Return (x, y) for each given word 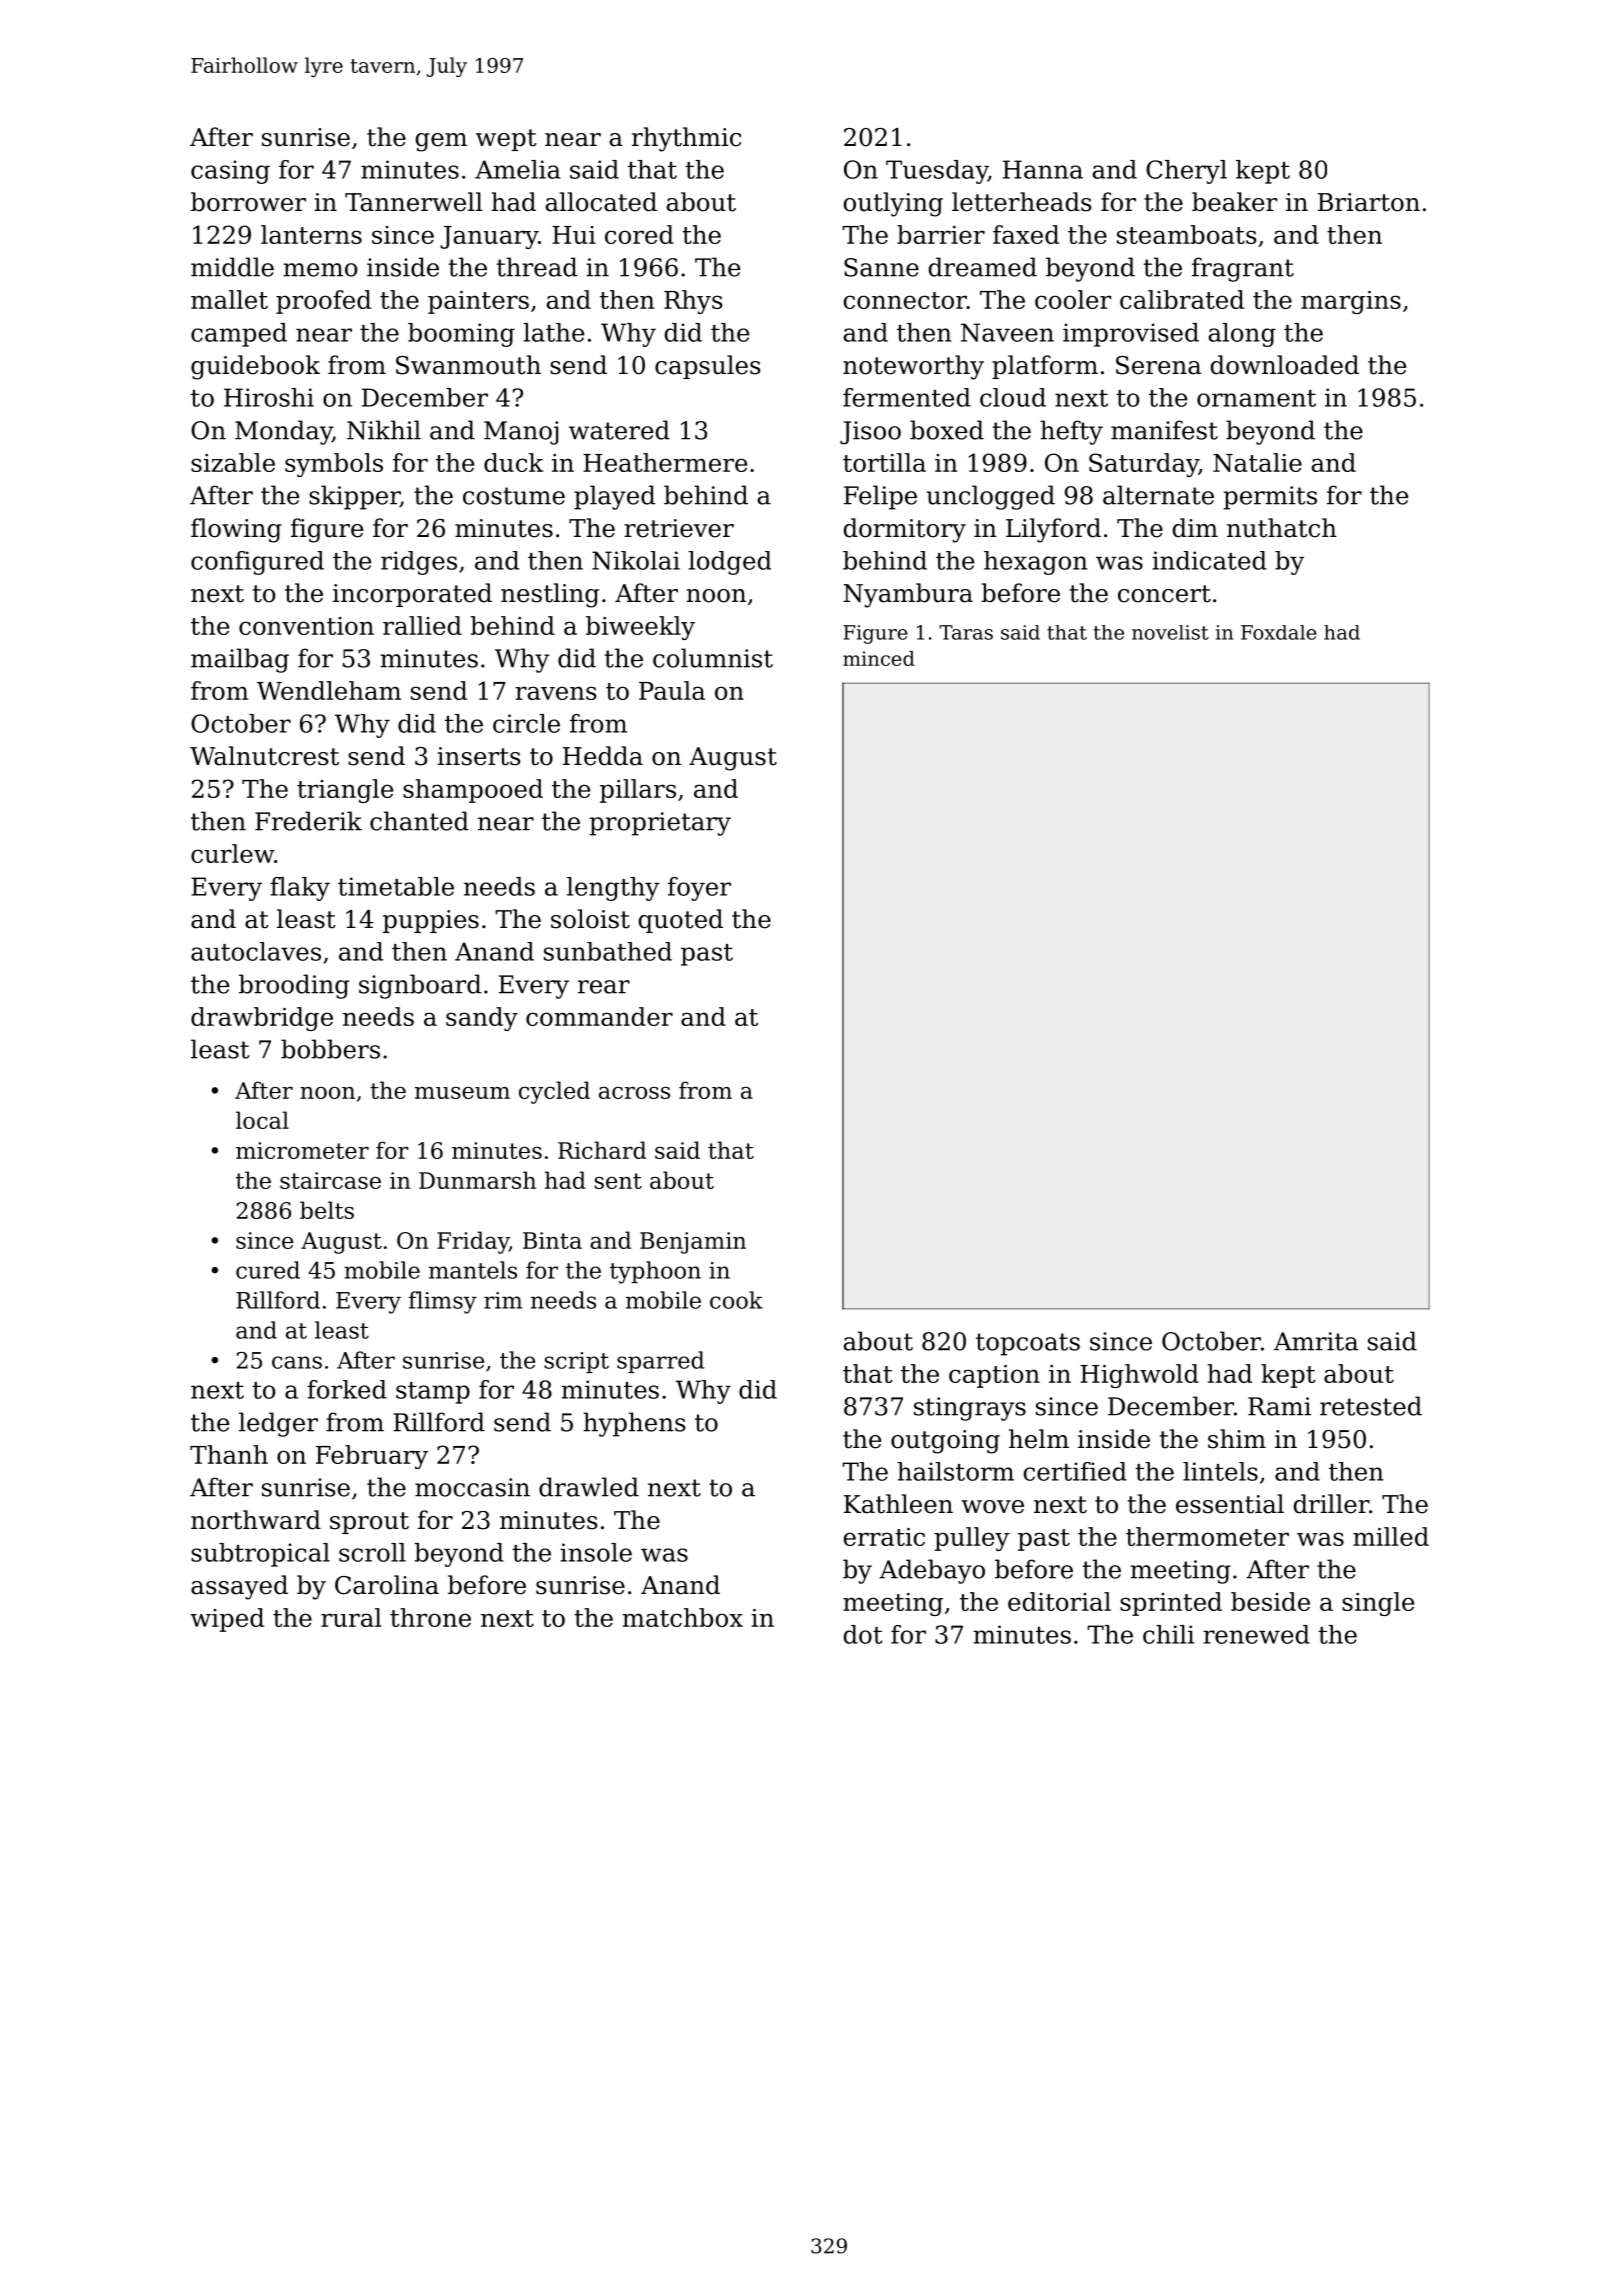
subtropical (260, 1555)
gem (441, 142)
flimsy (443, 1302)
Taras (966, 632)
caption (994, 1376)
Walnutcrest (264, 756)
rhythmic (686, 139)
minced (879, 658)
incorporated (412, 595)
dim (1195, 528)
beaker (1234, 202)
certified (1075, 1471)
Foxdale (1279, 632)
